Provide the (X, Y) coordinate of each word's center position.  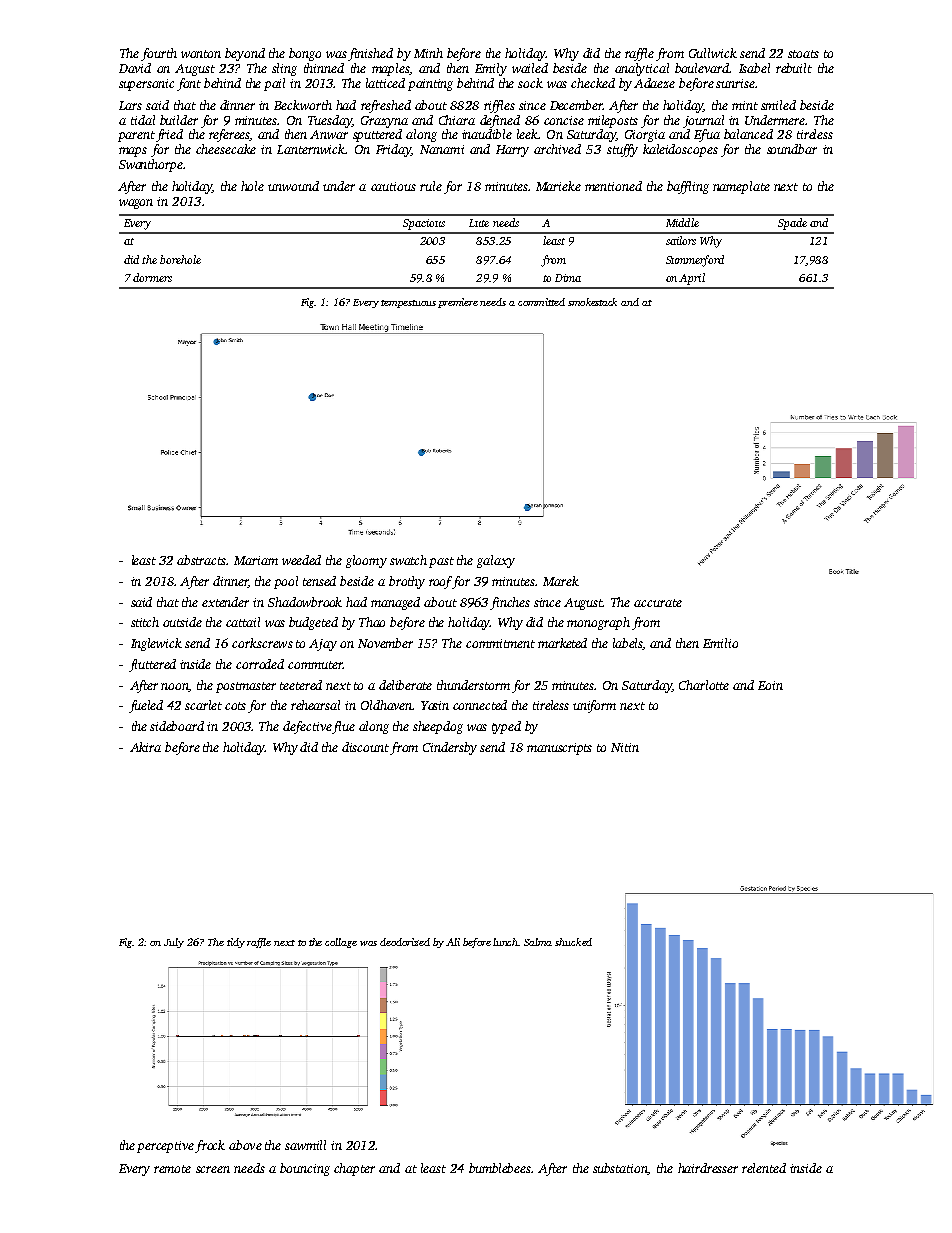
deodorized (405, 942)
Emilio (720, 643)
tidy (236, 943)
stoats (803, 54)
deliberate (405, 685)
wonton (201, 54)
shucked (573, 942)
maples (390, 69)
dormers (152, 277)
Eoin (770, 685)
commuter (315, 665)
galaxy (496, 561)
